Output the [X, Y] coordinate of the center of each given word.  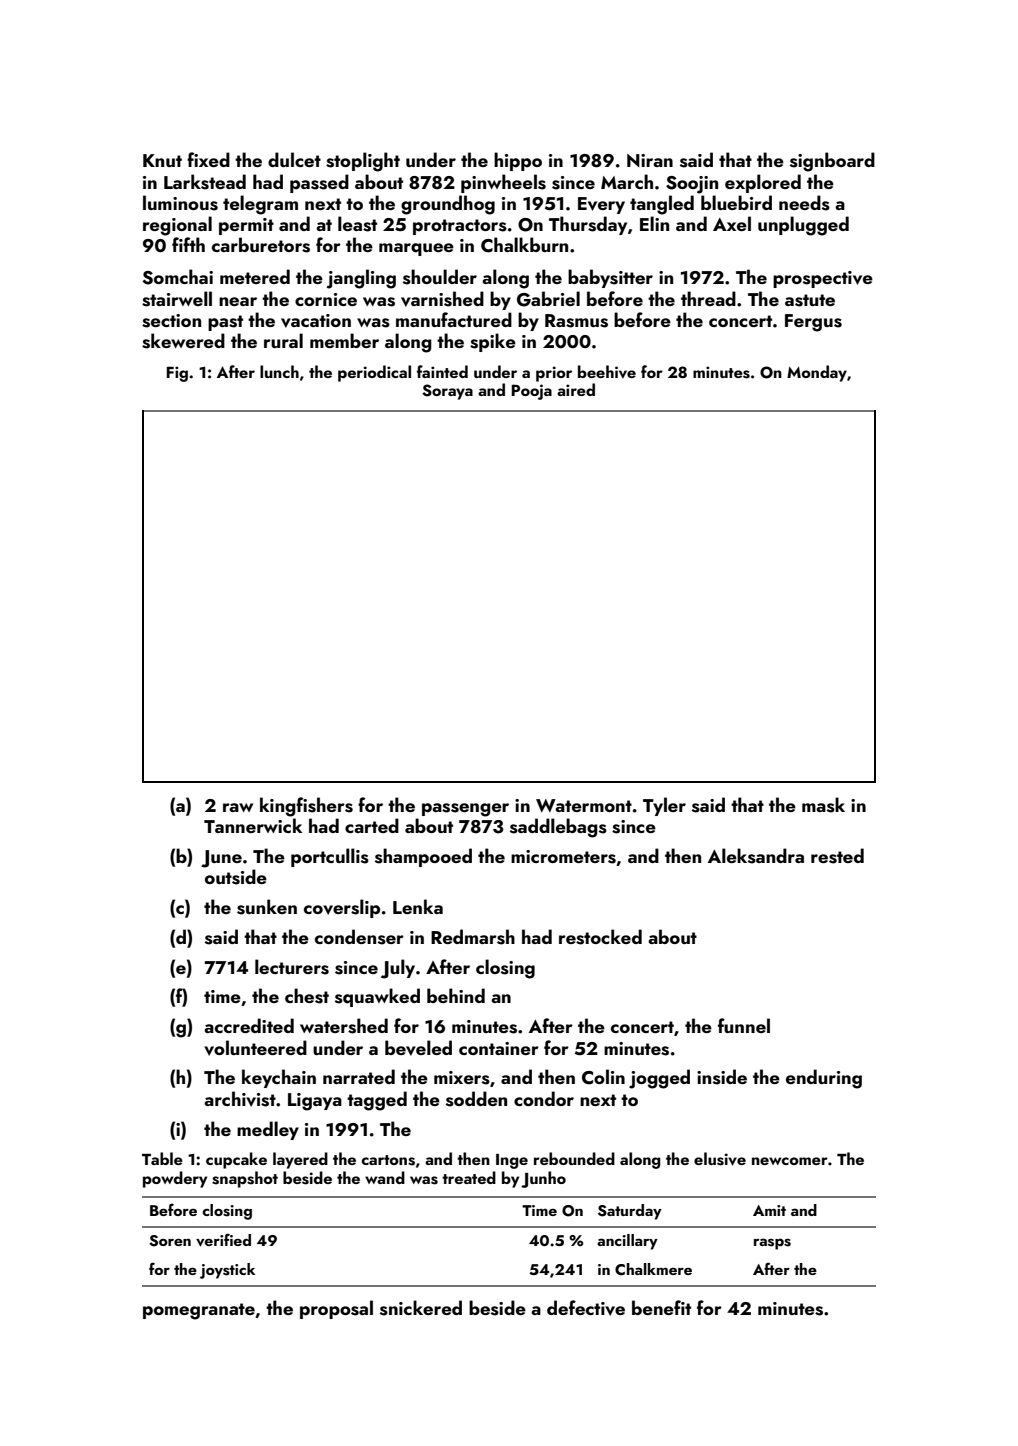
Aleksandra [756, 856]
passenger [465, 810]
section [171, 321]
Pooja [532, 392]
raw [238, 807]
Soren [170, 1241]
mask [823, 805]
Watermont [584, 805]
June [221, 859]
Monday [817, 373]
